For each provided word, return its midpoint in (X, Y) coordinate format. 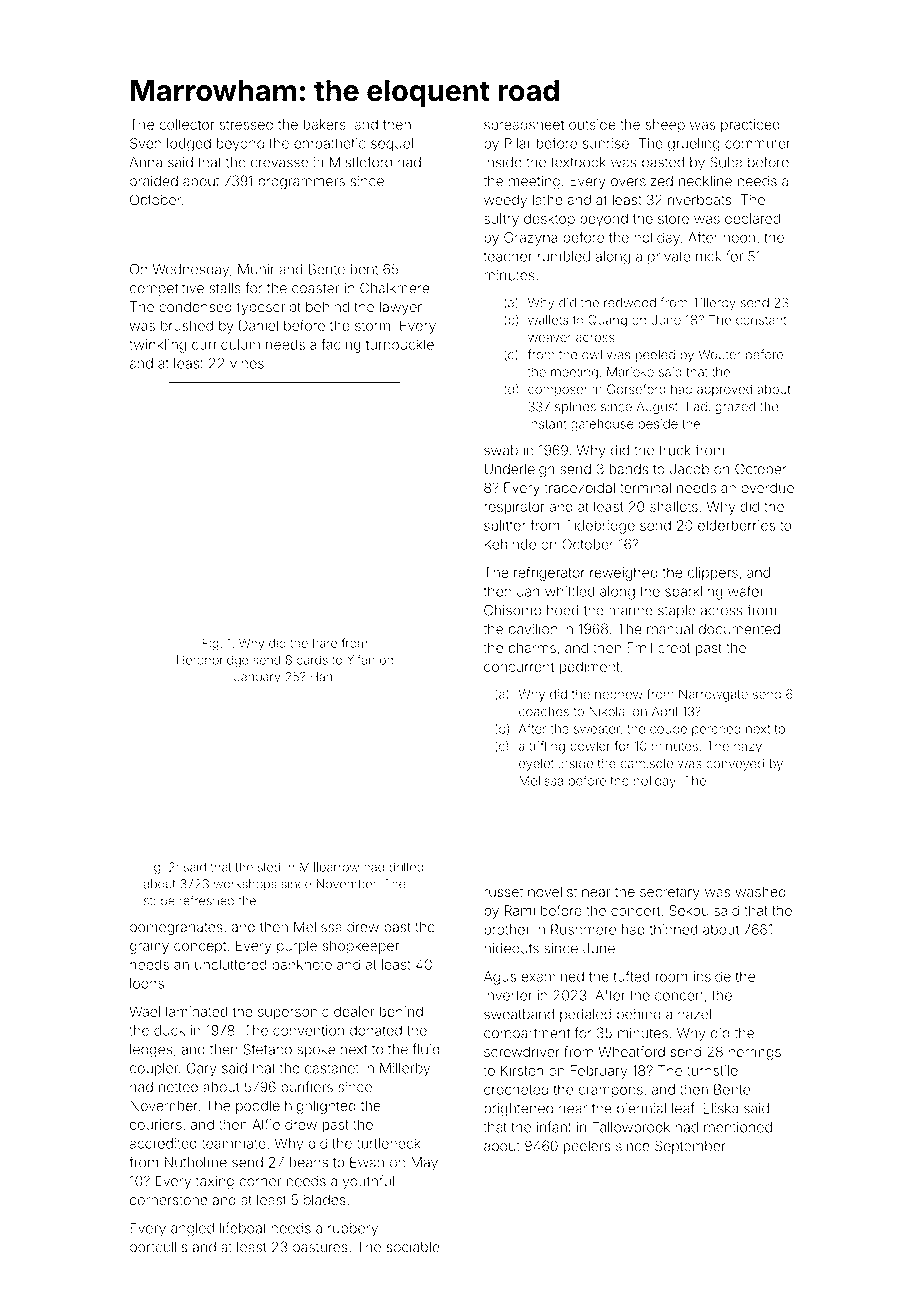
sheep (665, 126)
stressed (246, 124)
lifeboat (243, 1228)
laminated (197, 1011)
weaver (549, 338)
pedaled (585, 1015)
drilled (406, 867)
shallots (674, 506)
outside (592, 124)
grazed (735, 408)
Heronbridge (213, 661)
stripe (159, 902)
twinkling (157, 346)
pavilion (533, 630)
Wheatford (631, 1052)
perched (716, 730)
